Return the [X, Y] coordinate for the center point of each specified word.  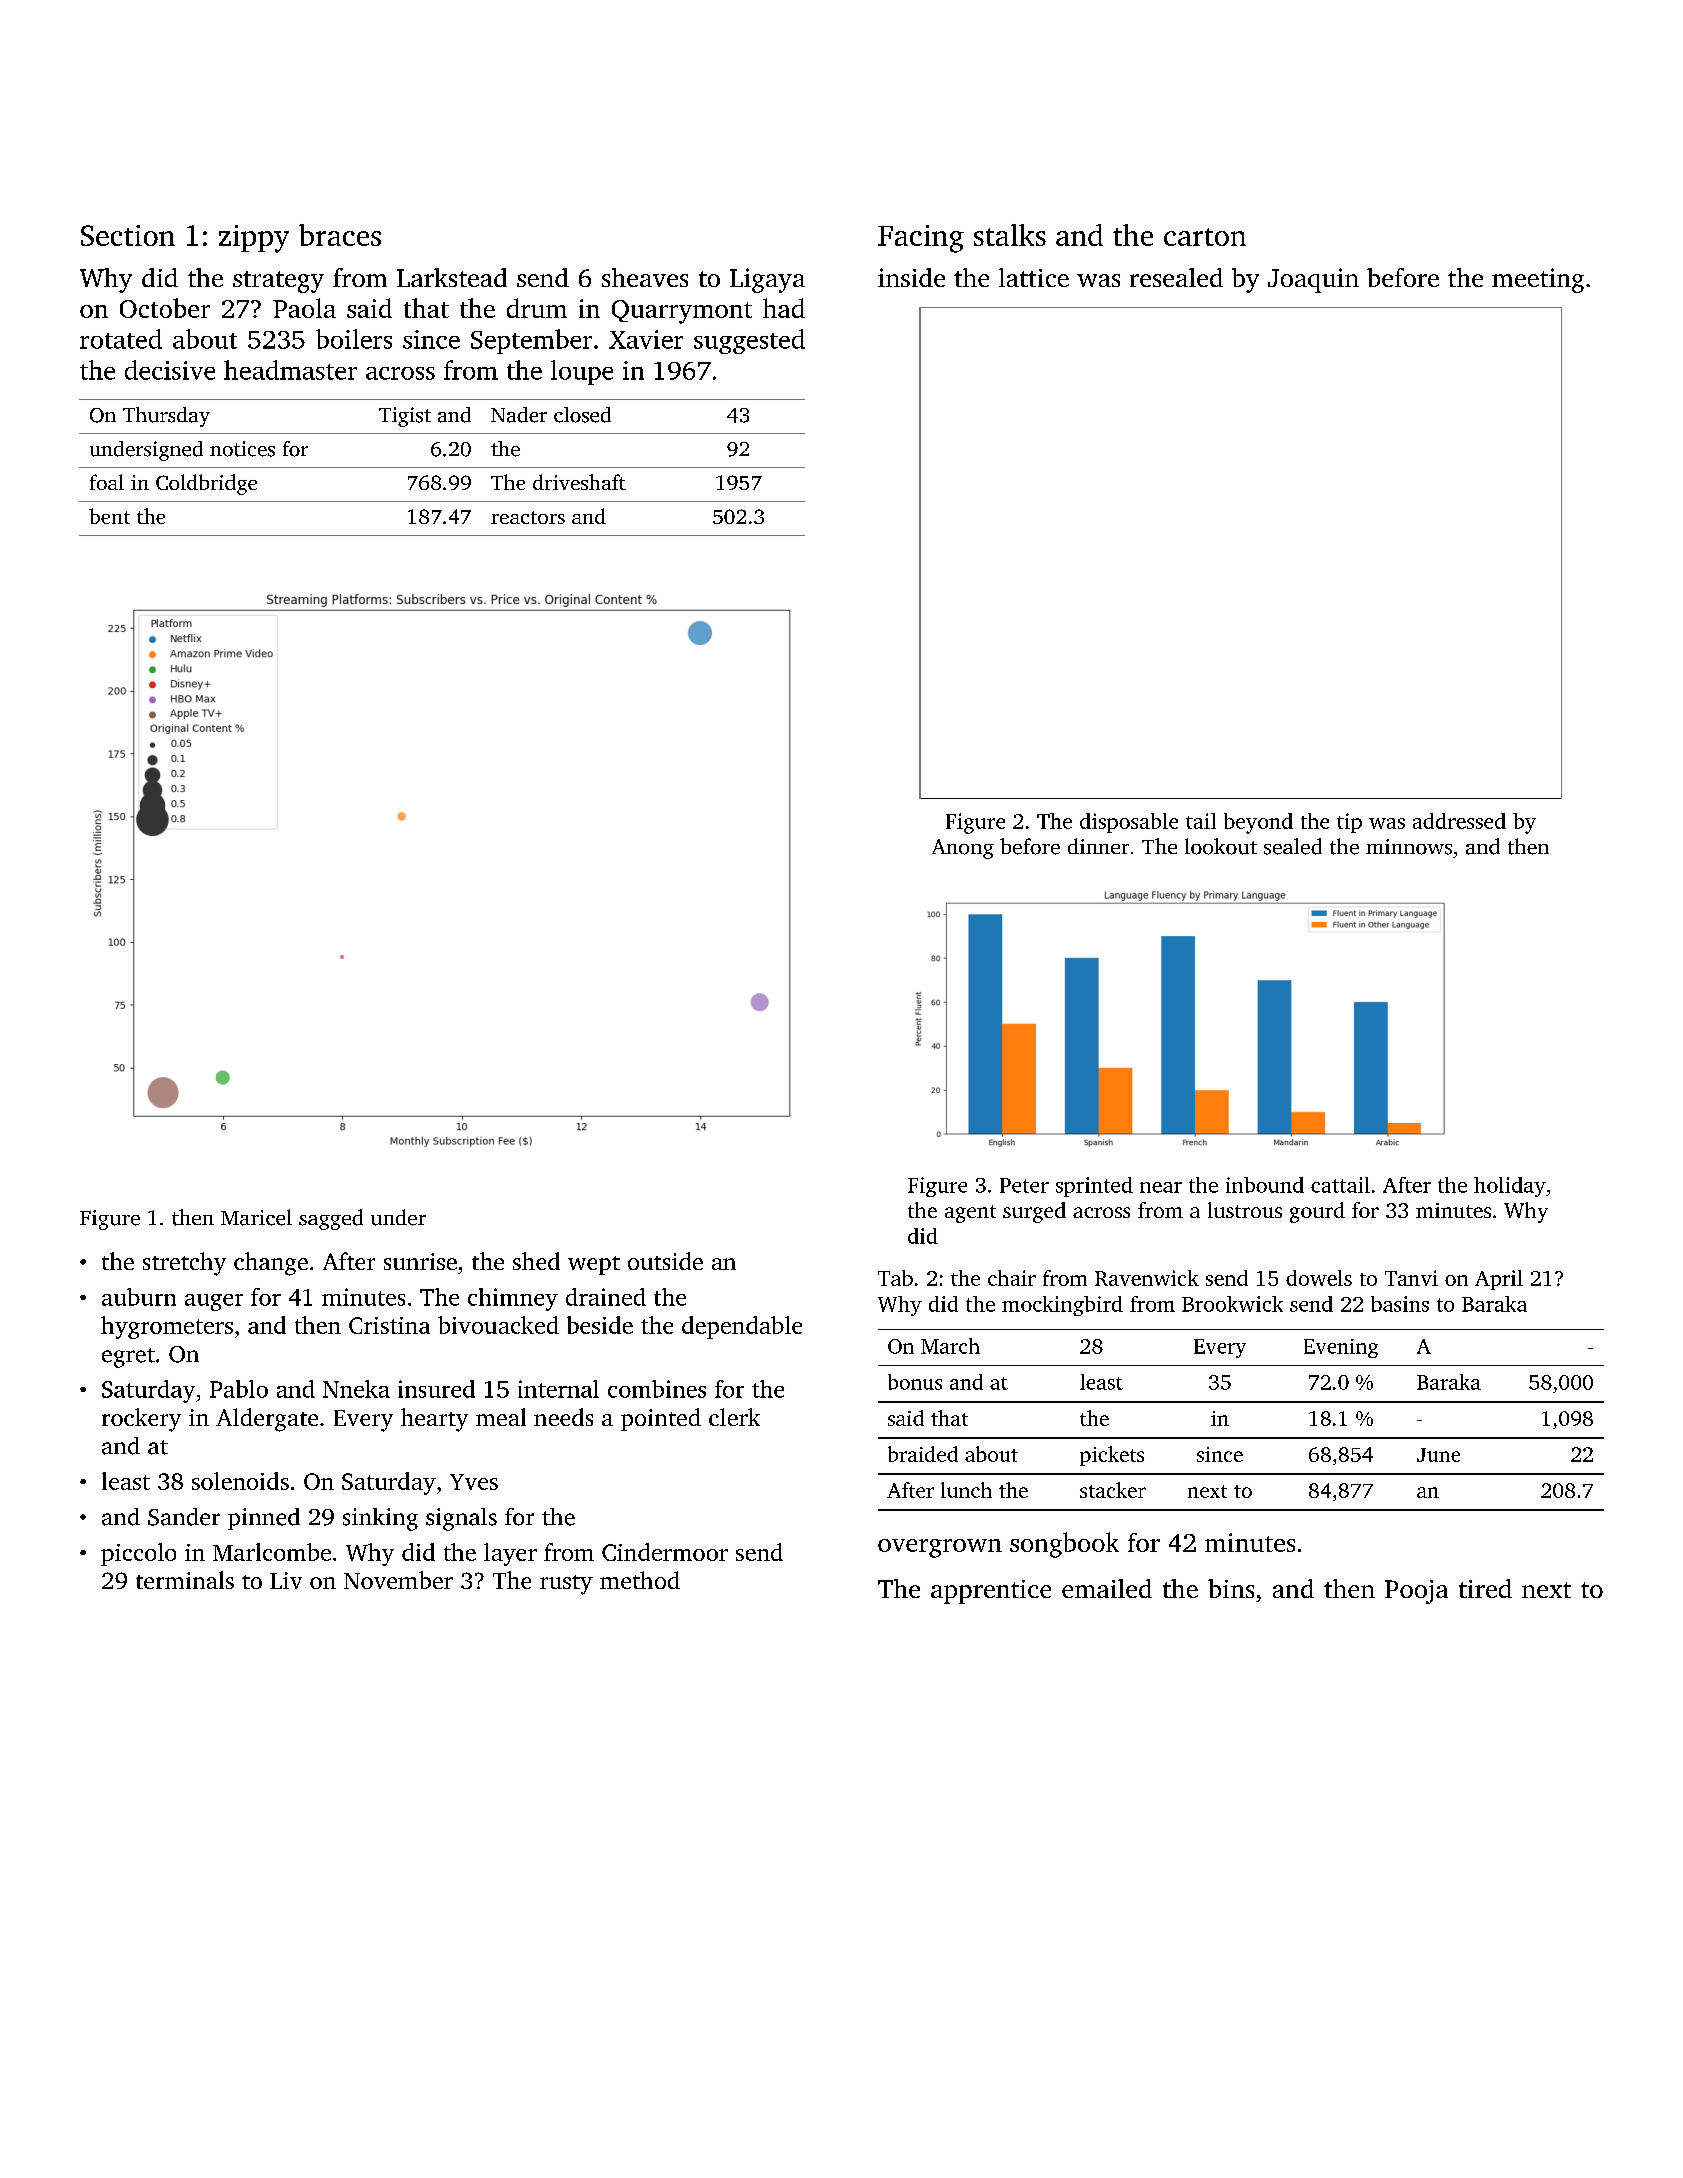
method [640, 1580]
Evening [1341, 1348]
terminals [185, 1580]
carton [1205, 237]
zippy [254, 239]
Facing [921, 239]
